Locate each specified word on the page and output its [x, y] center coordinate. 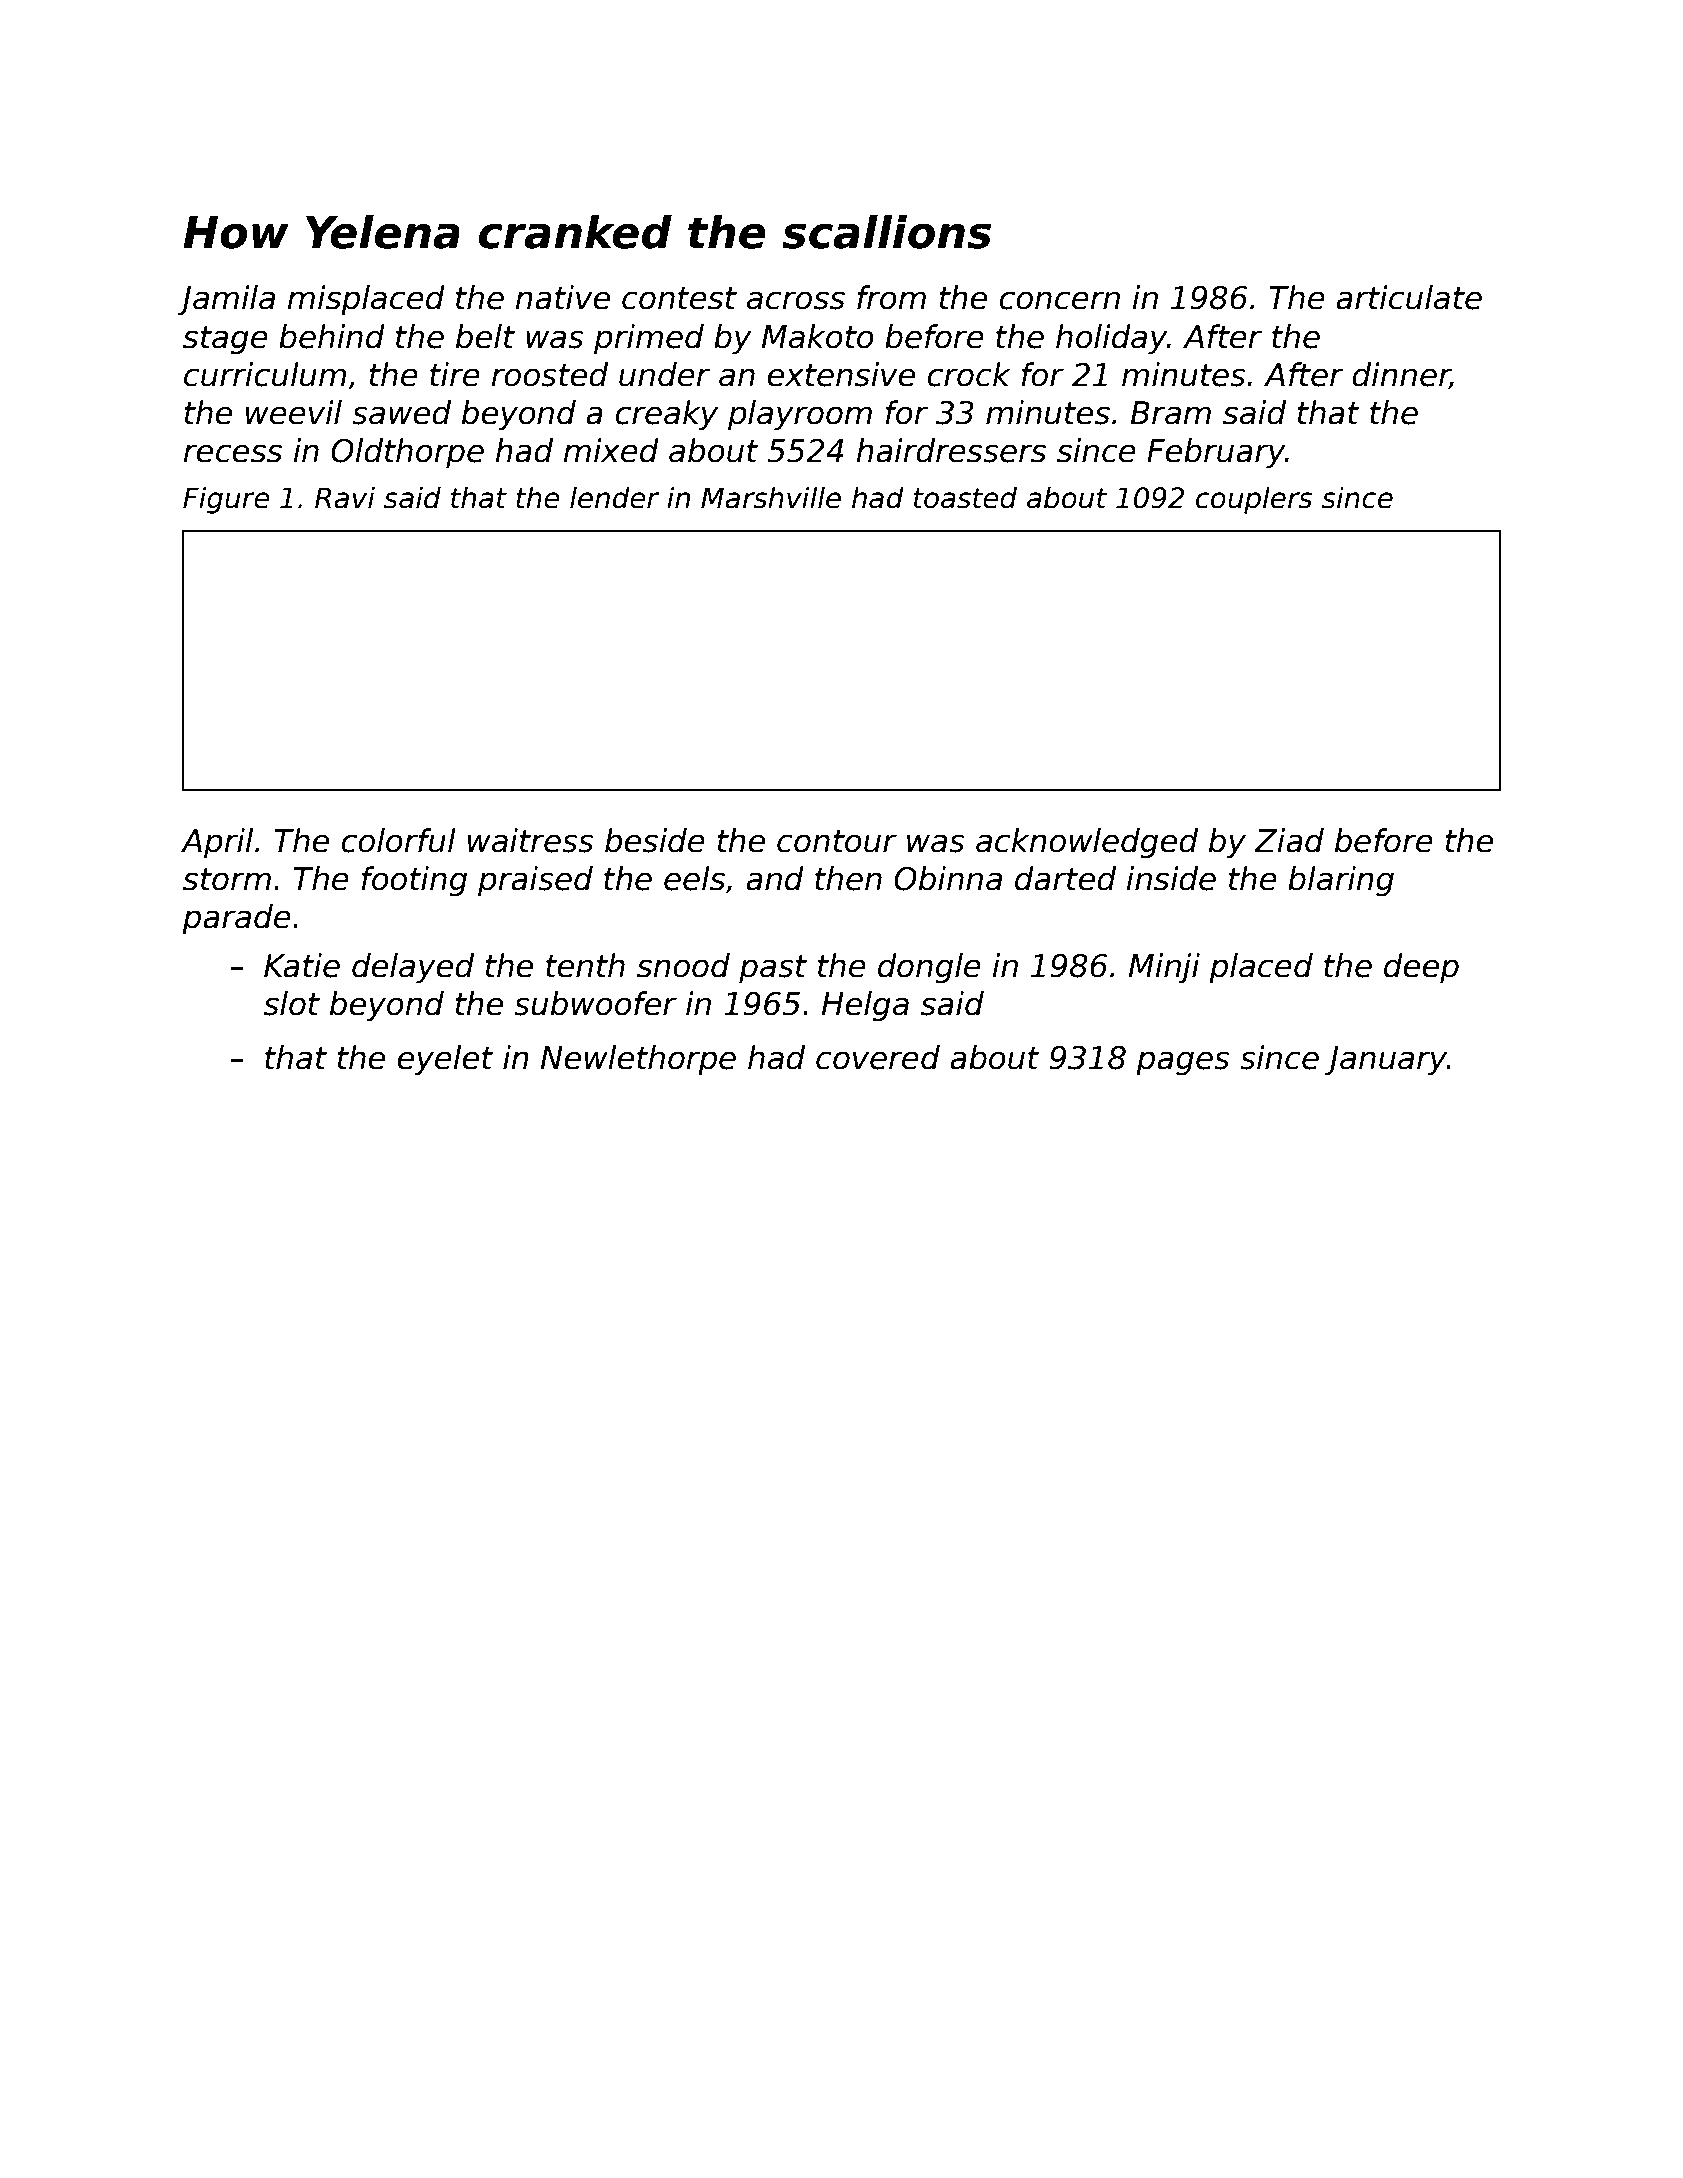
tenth [585, 965]
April [217, 843]
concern [1059, 300]
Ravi [345, 497]
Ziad [1289, 840]
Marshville [771, 497]
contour [837, 841]
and [775, 878]
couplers [1254, 500]
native [563, 297]
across [796, 300]
